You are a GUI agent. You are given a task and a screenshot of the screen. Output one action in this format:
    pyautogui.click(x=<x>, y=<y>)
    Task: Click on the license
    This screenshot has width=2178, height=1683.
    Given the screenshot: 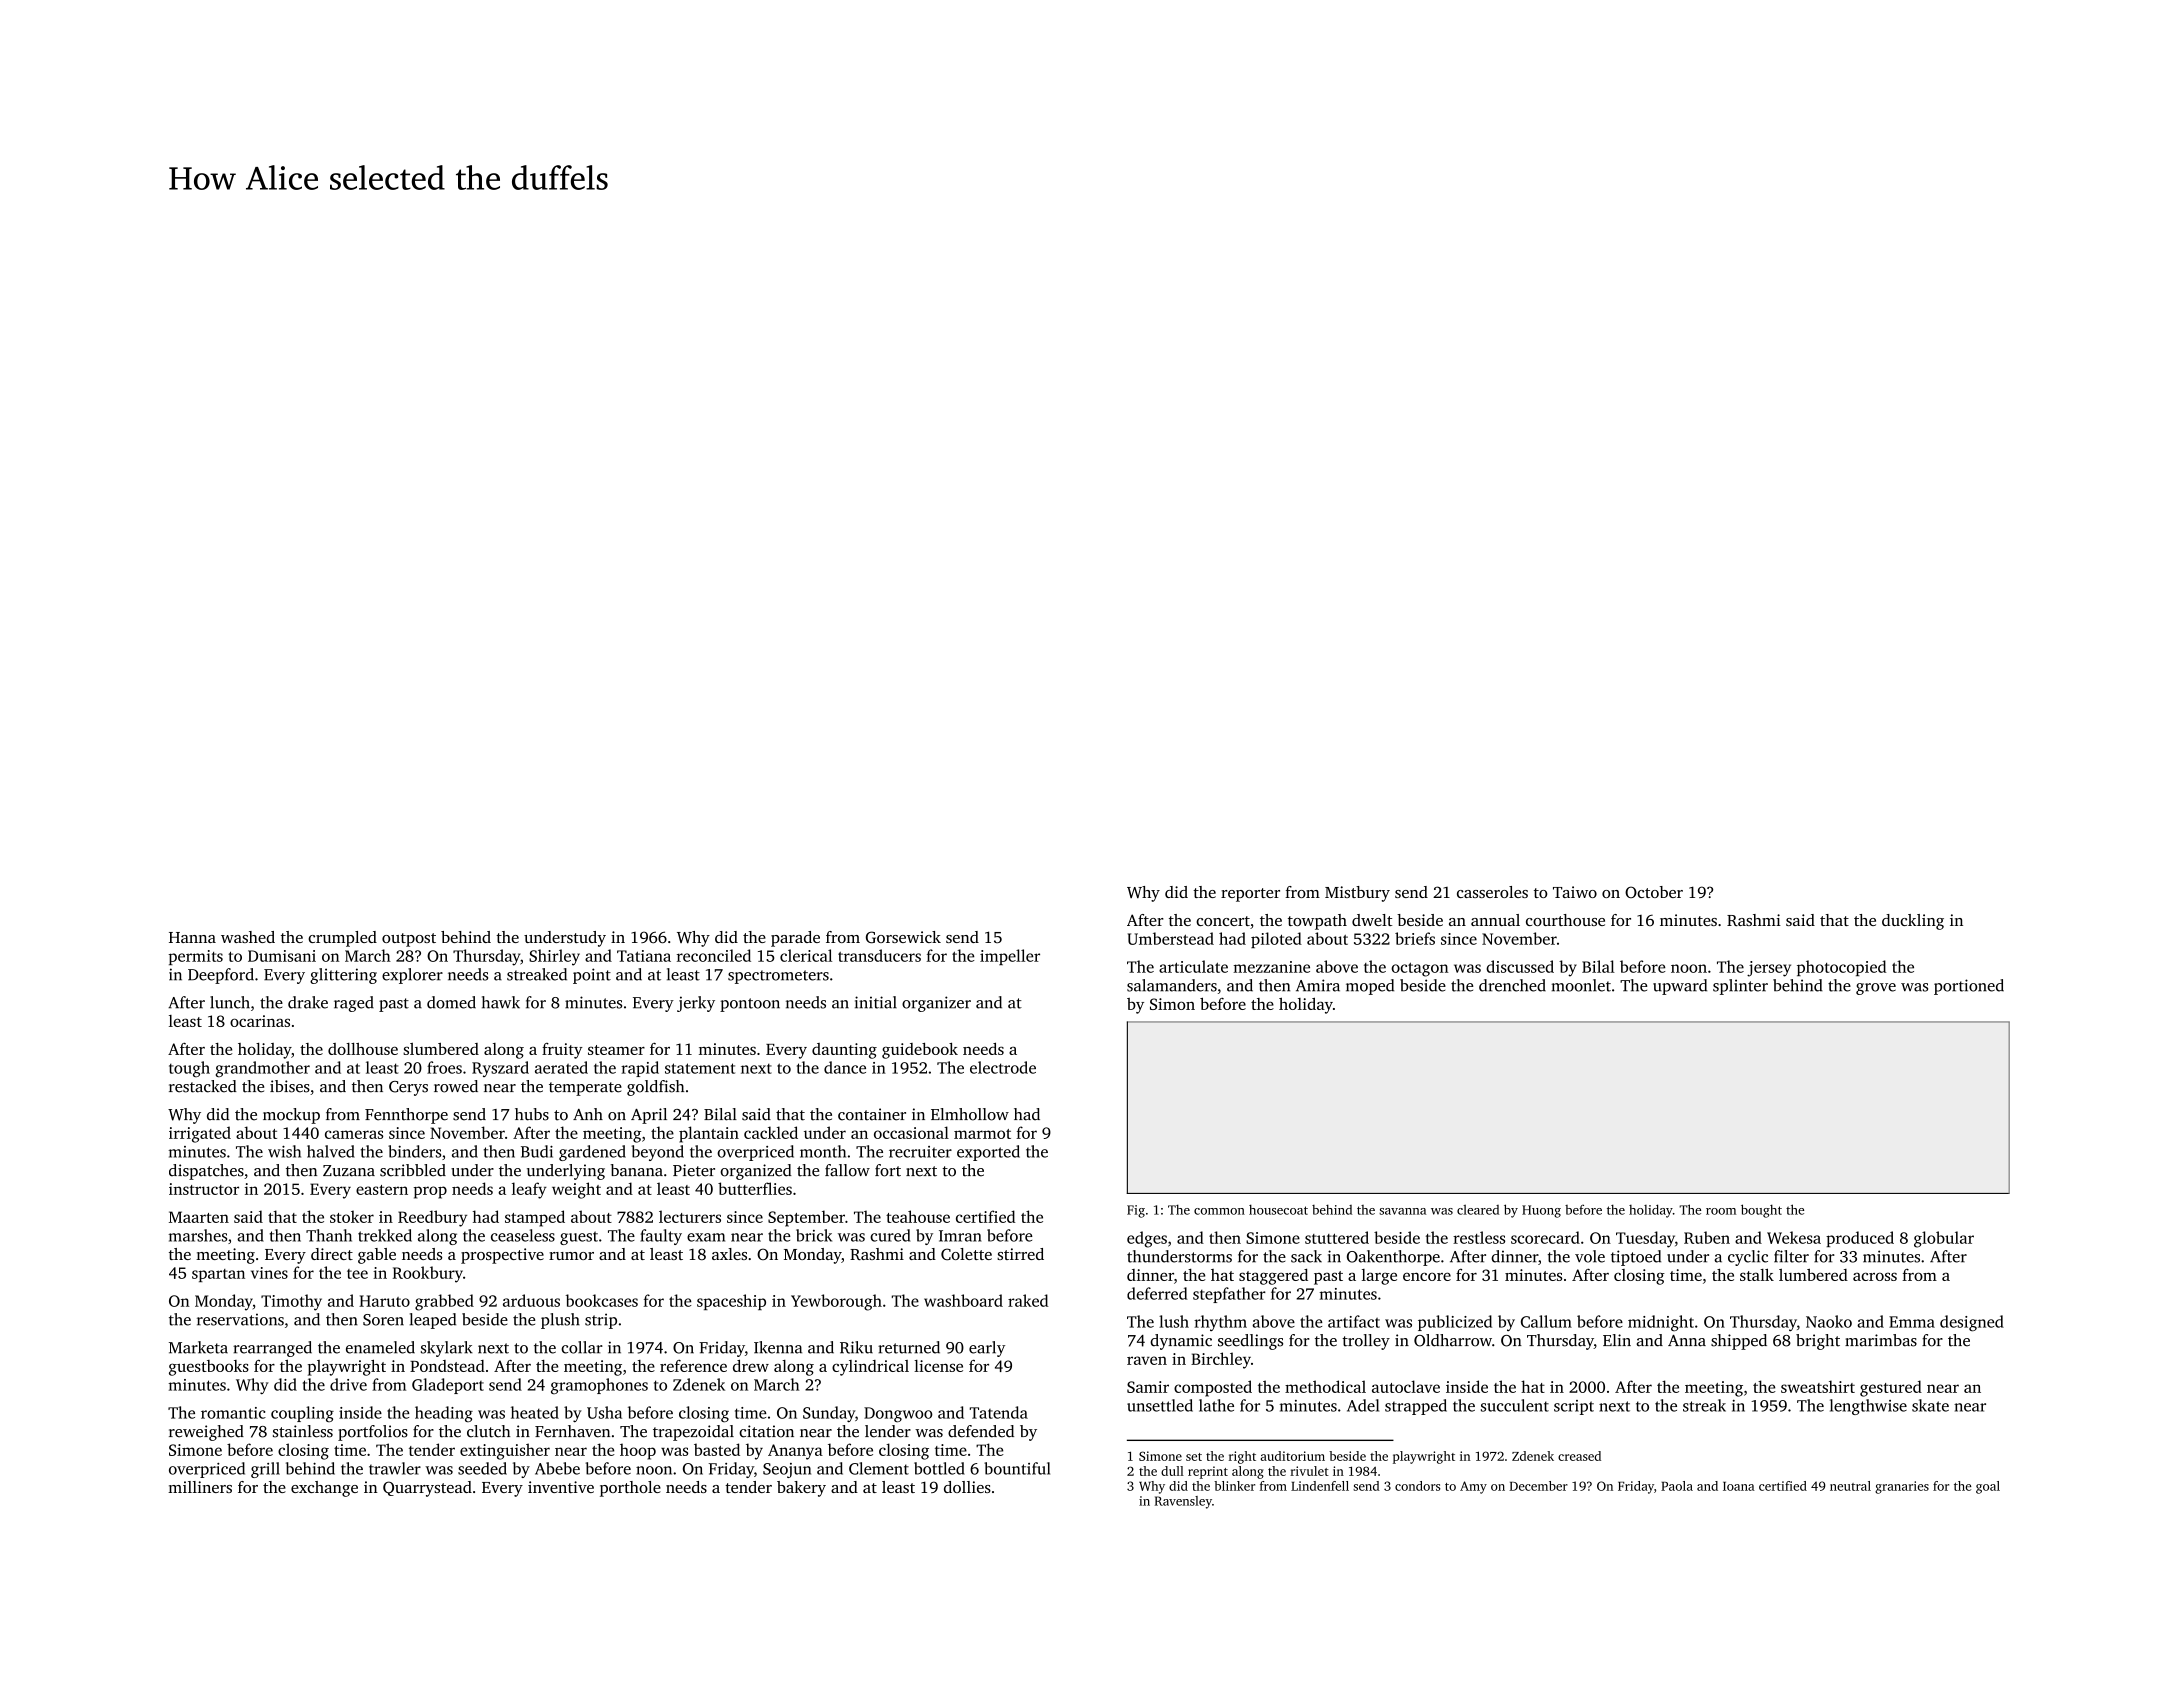 What is the action you would take?
    pyautogui.click(x=938, y=1366)
